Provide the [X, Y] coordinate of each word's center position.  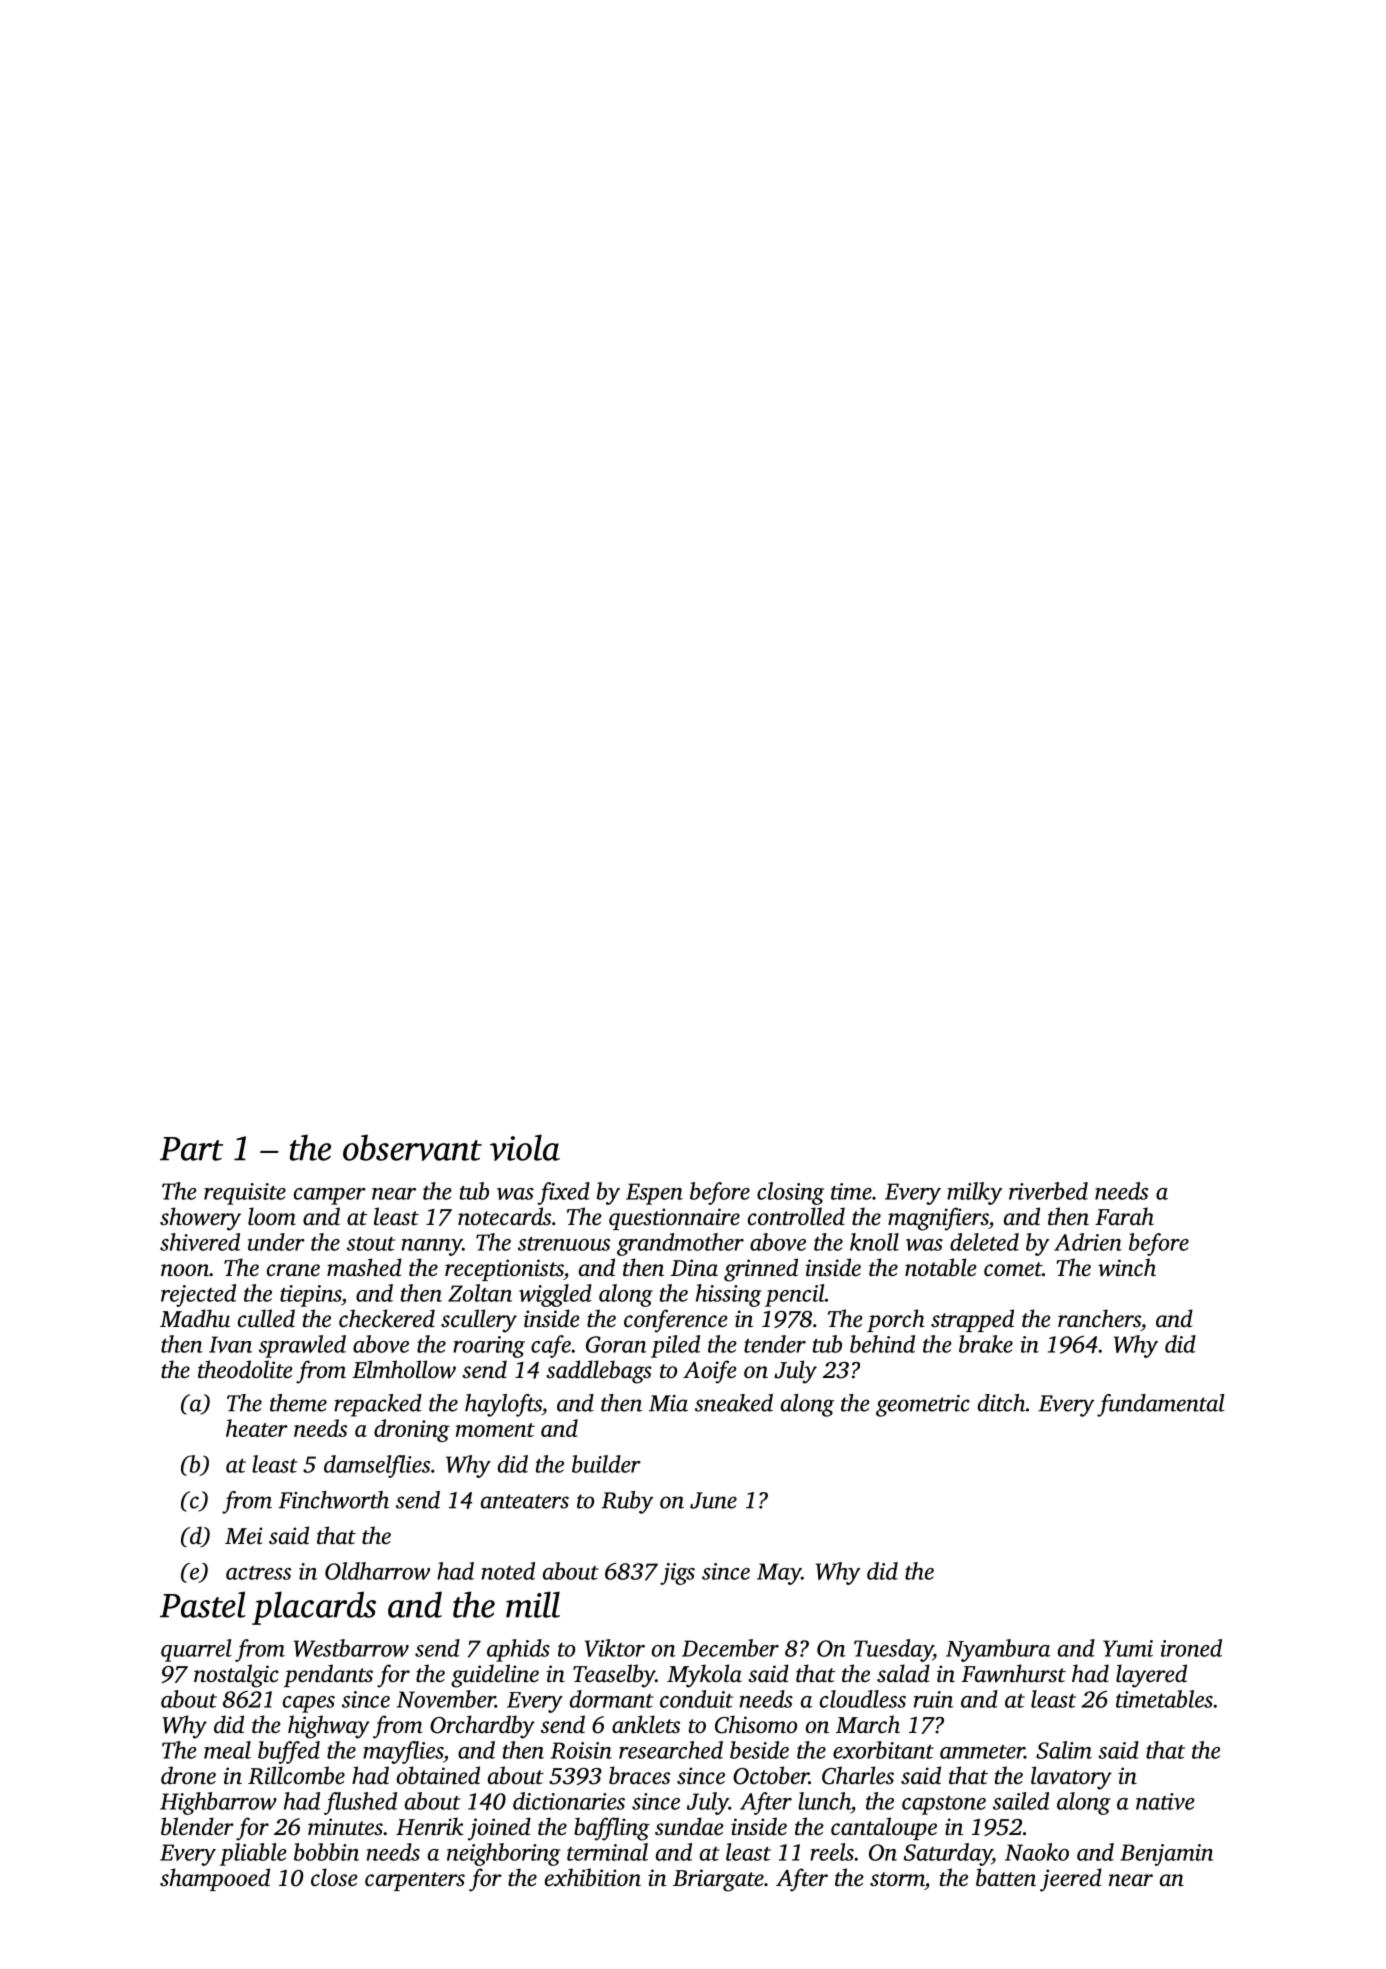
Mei [243, 1536]
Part [191, 1149]
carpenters [415, 1881]
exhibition [593, 1877]
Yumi [1128, 1648]
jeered [1071, 1880]
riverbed [1048, 1191]
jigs [677, 1574]
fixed [564, 1193]
